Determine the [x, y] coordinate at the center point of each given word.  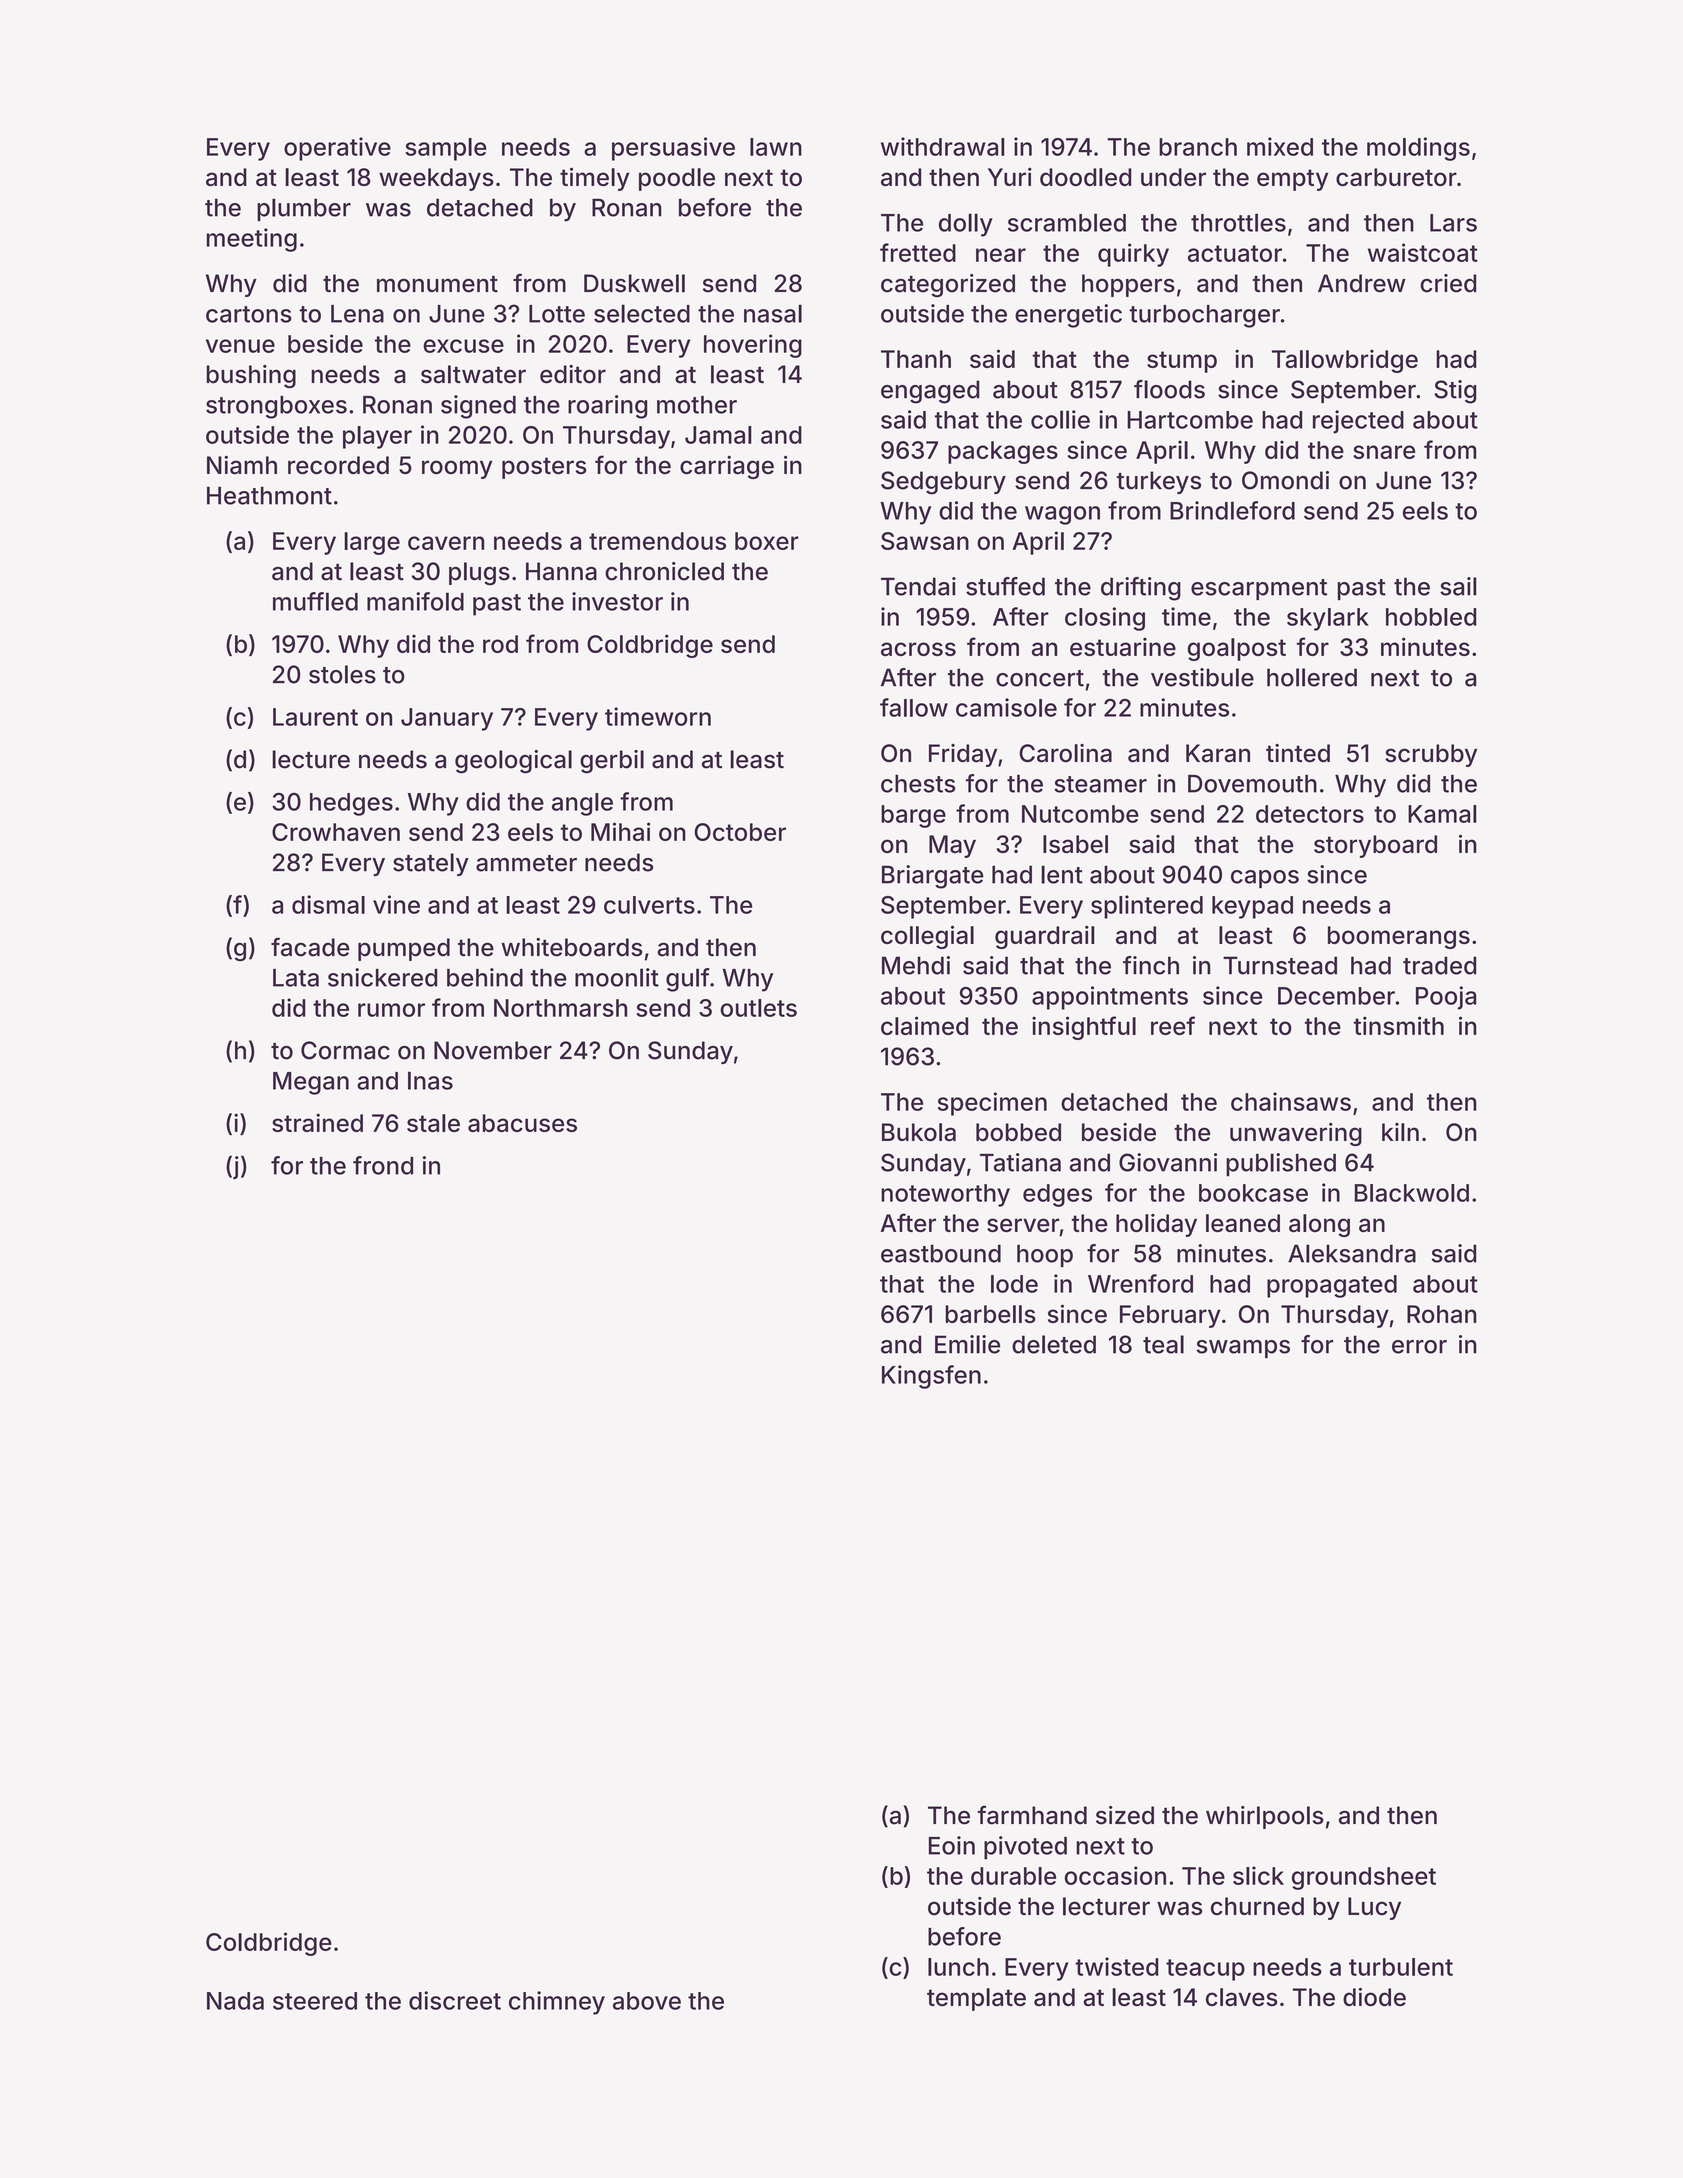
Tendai [918, 586]
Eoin [952, 1845]
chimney [557, 2003]
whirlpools [1265, 1817]
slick [1258, 1875]
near [1001, 255]
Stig [1455, 392]
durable [1013, 1876]
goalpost [1237, 649]
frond [383, 1165]
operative [337, 149]
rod [500, 644]
